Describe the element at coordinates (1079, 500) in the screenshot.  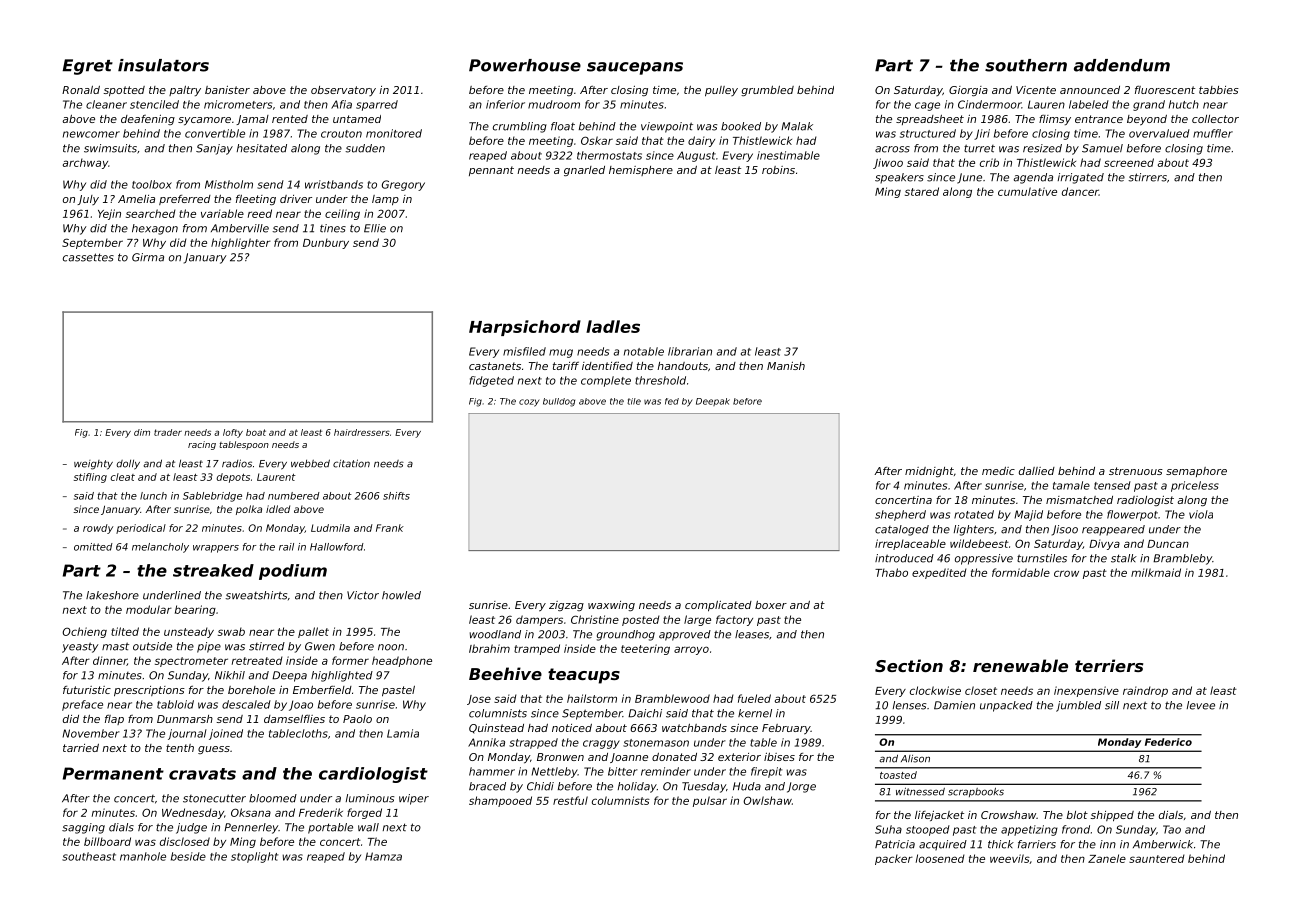
I see `mismatched` at that location.
